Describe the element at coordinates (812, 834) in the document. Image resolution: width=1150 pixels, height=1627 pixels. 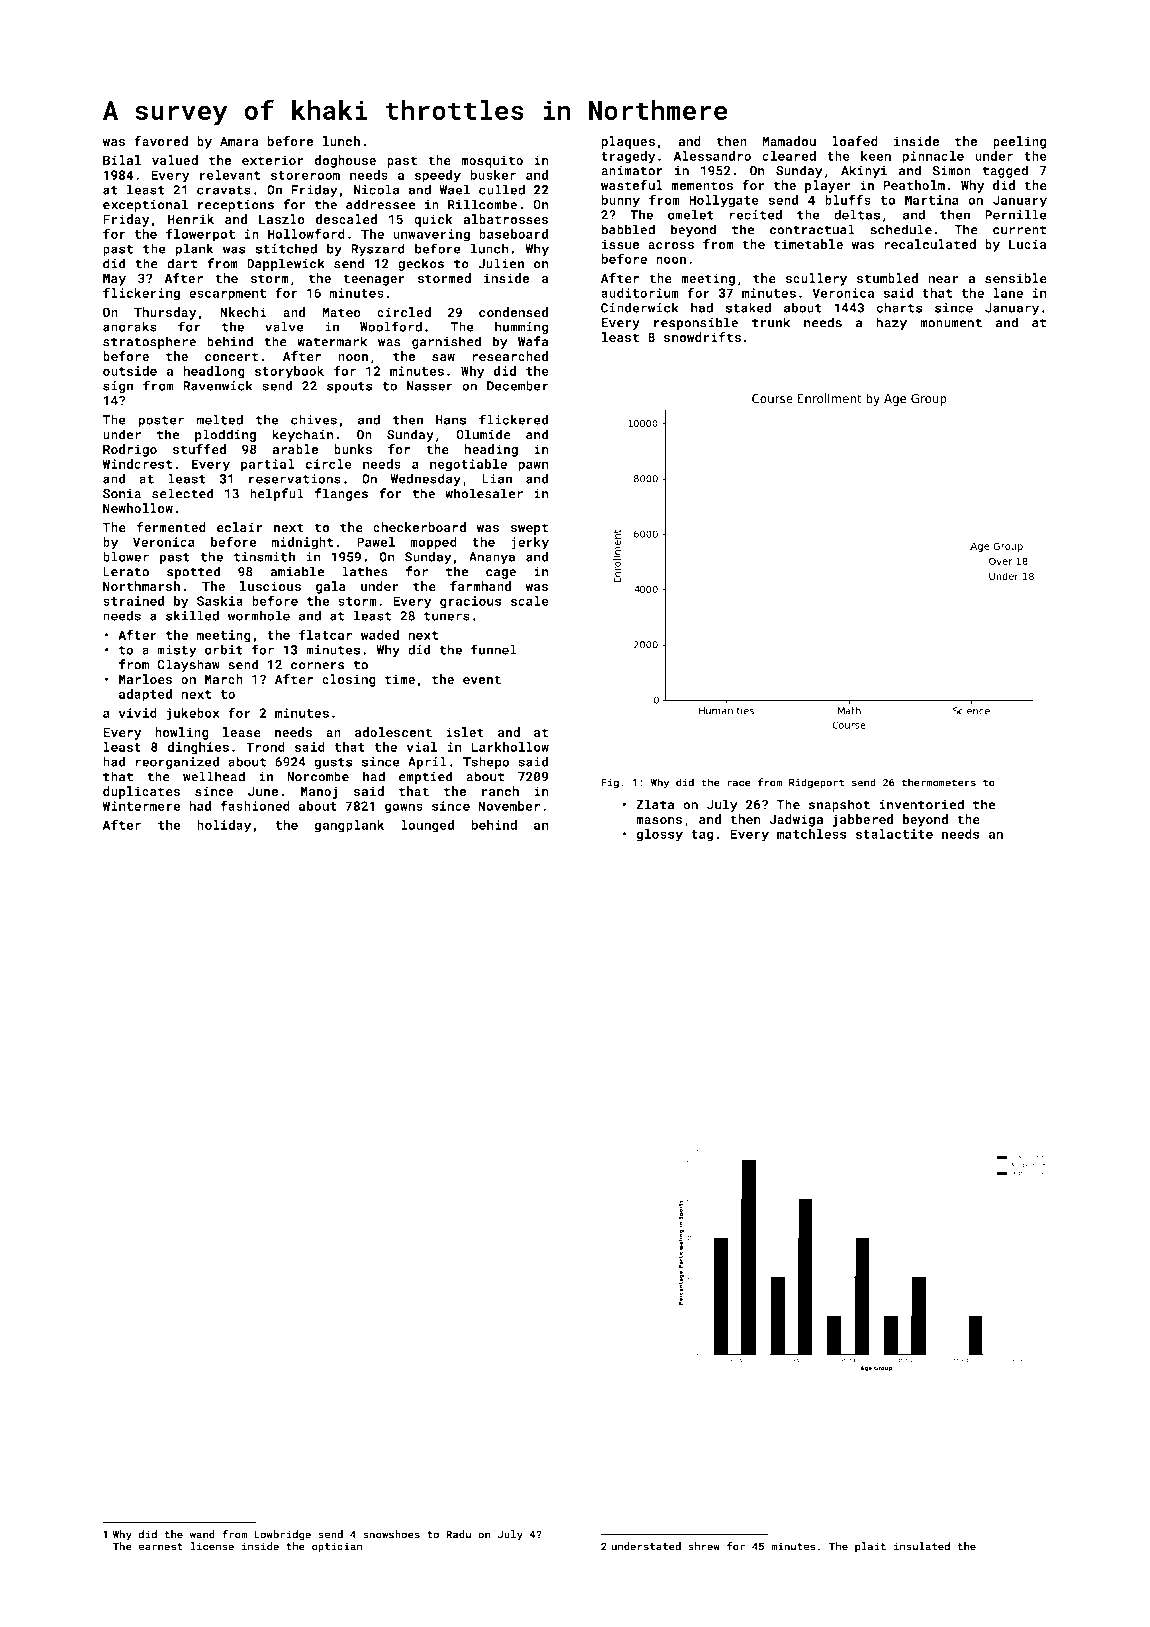
I see `matchless` at that location.
